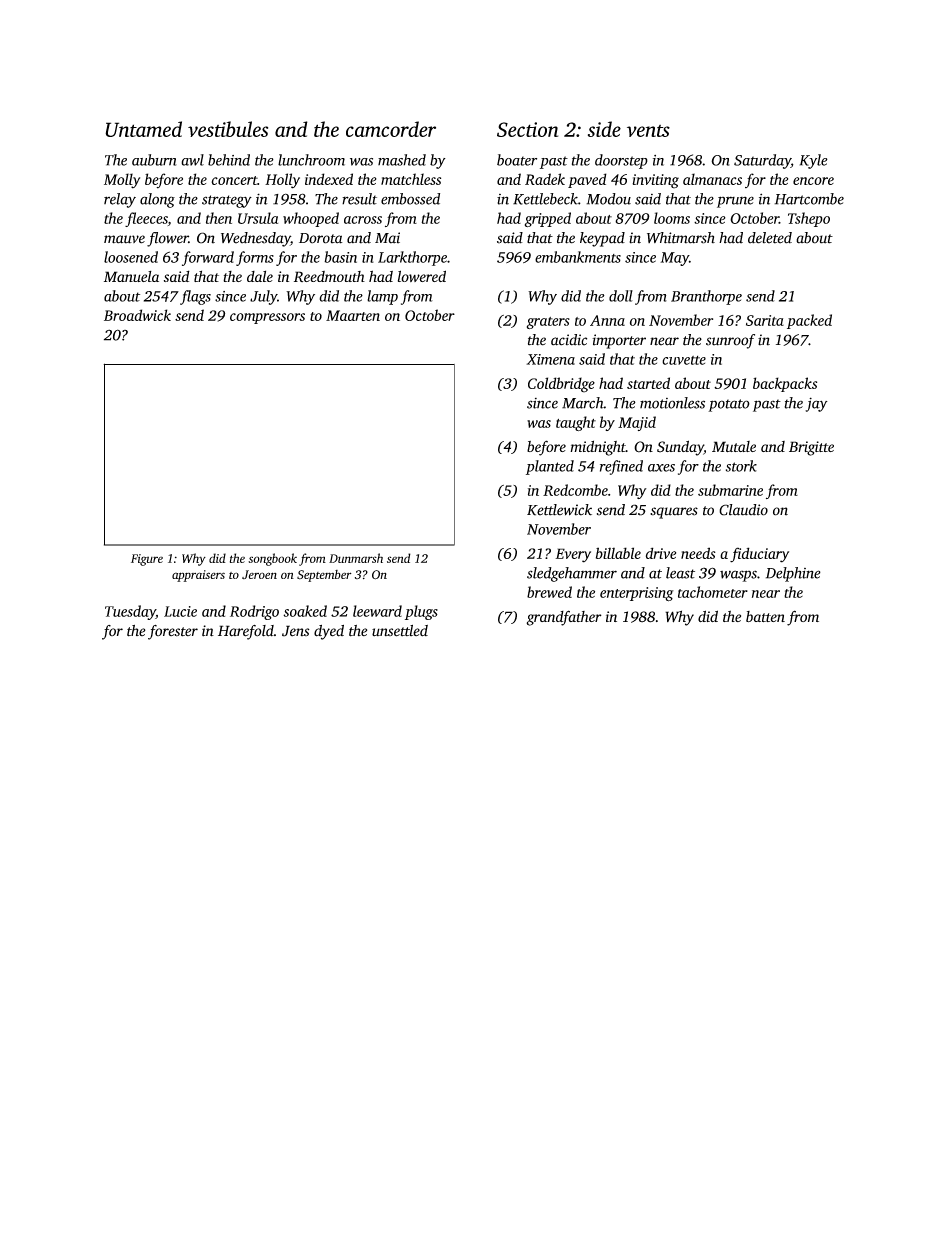 This screenshot has height=1233, width=952. Describe the element at coordinates (661, 553) in the screenshot. I see `drive` at that location.
